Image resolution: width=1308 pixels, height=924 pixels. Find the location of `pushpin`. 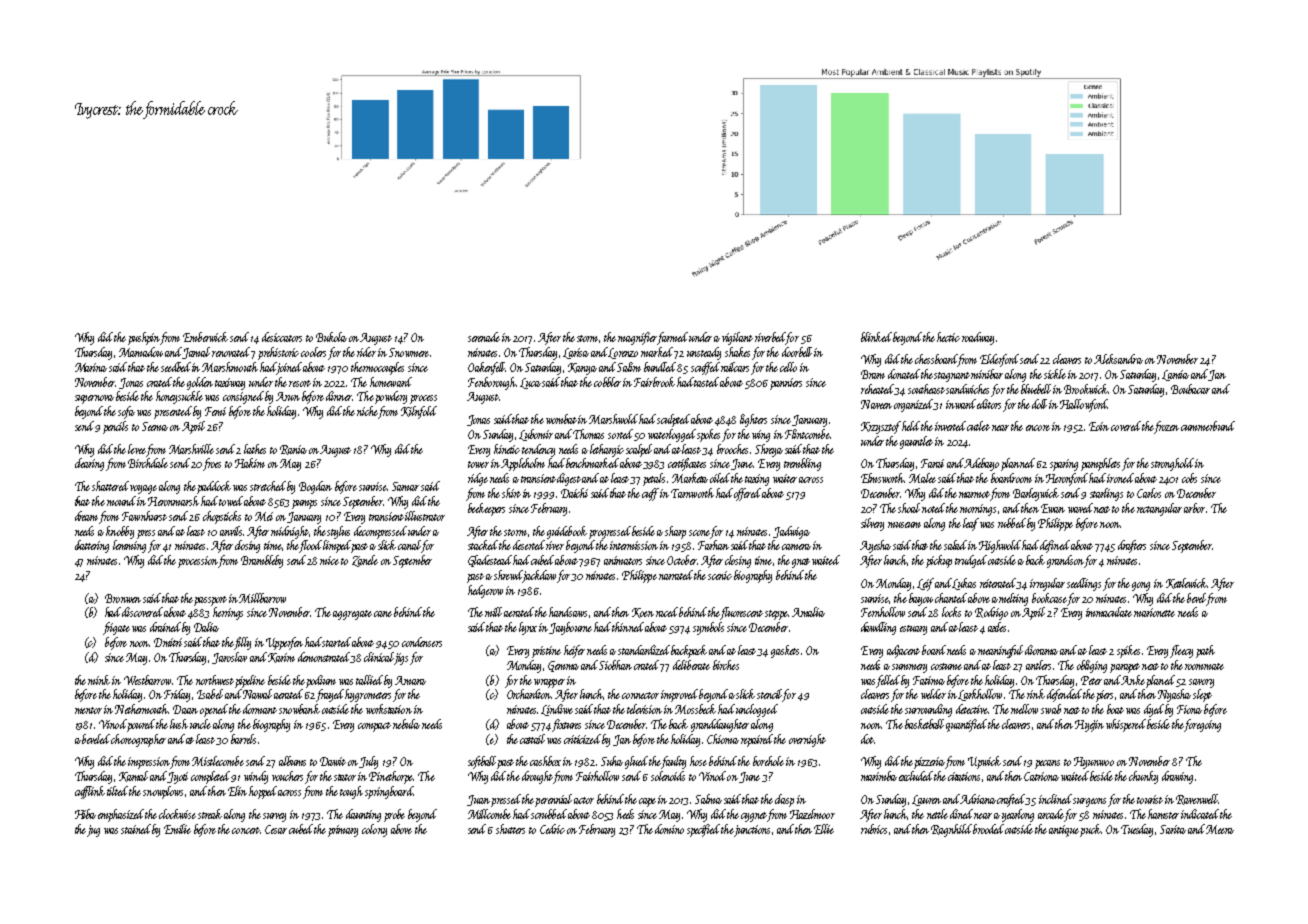

pushpin is located at coordinates (144, 338).
